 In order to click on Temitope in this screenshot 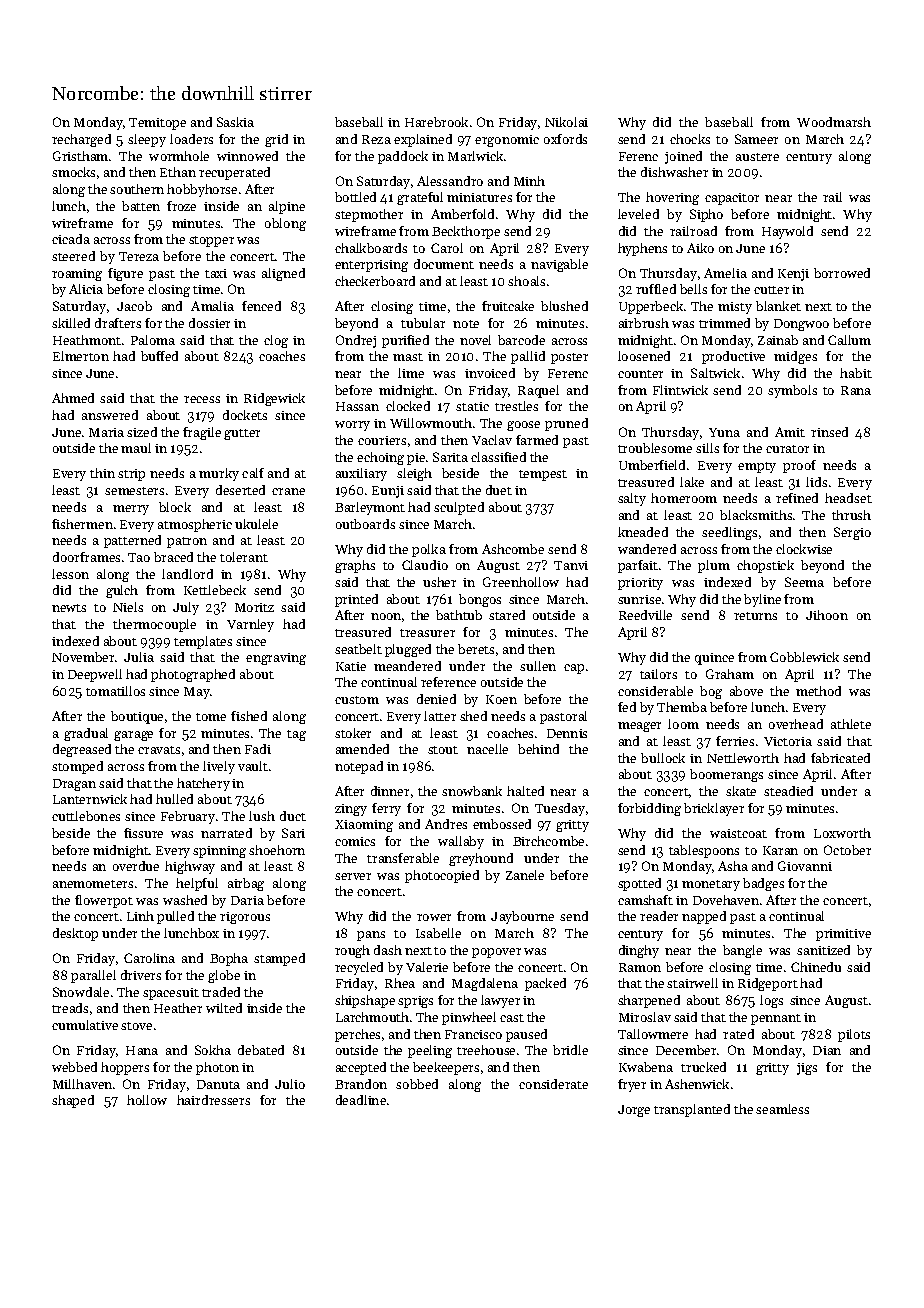, I will do `click(157, 124)`.
